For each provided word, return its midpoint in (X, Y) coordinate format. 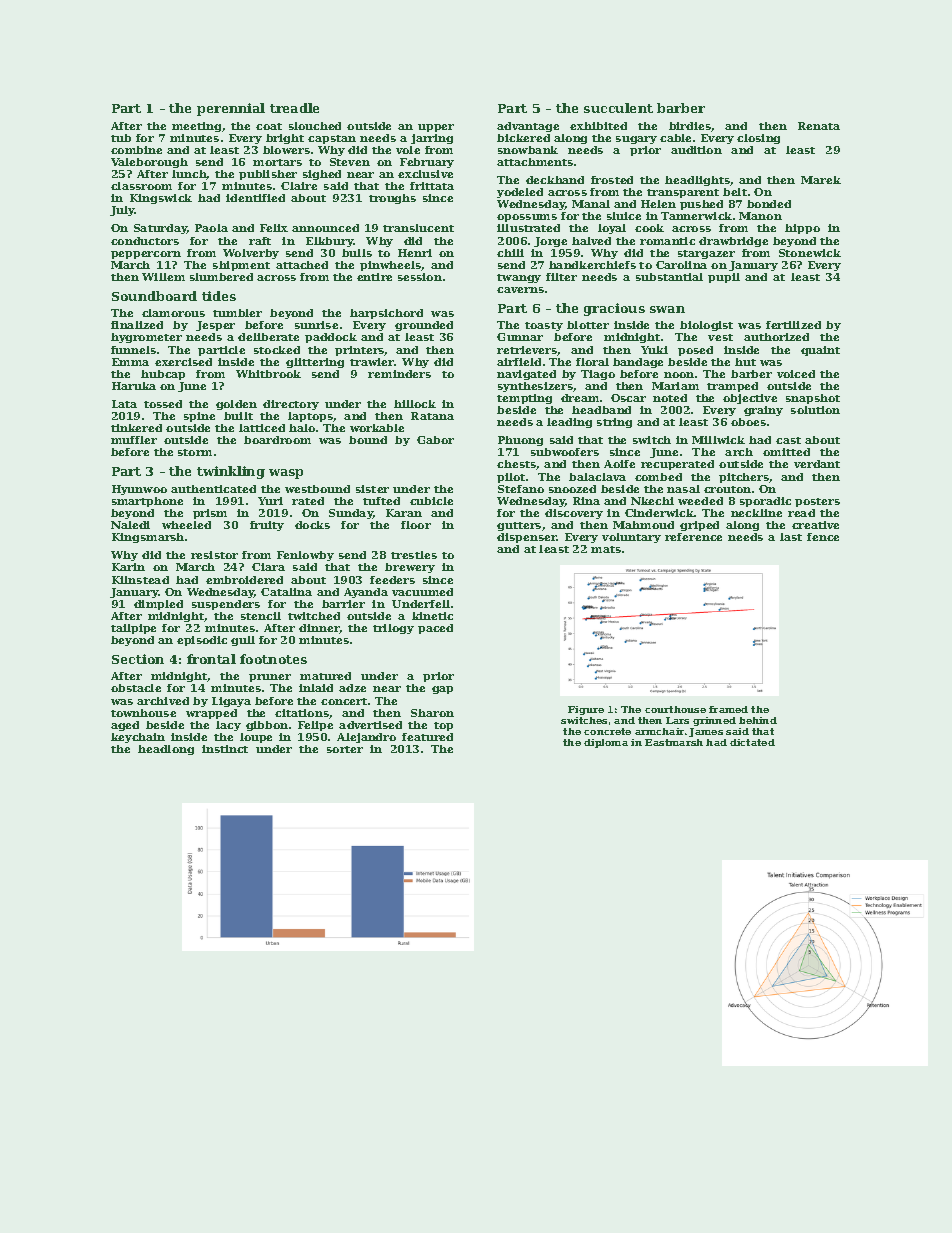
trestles (414, 555)
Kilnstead (140, 580)
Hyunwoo (139, 490)
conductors (145, 241)
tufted (381, 501)
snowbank (528, 150)
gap (442, 690)
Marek (821, 180)
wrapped (211, 714)
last (791, 537)
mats (606, 549)
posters (817, 502)
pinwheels (391, 266)
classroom (141, 186)
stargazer (706, 254)
